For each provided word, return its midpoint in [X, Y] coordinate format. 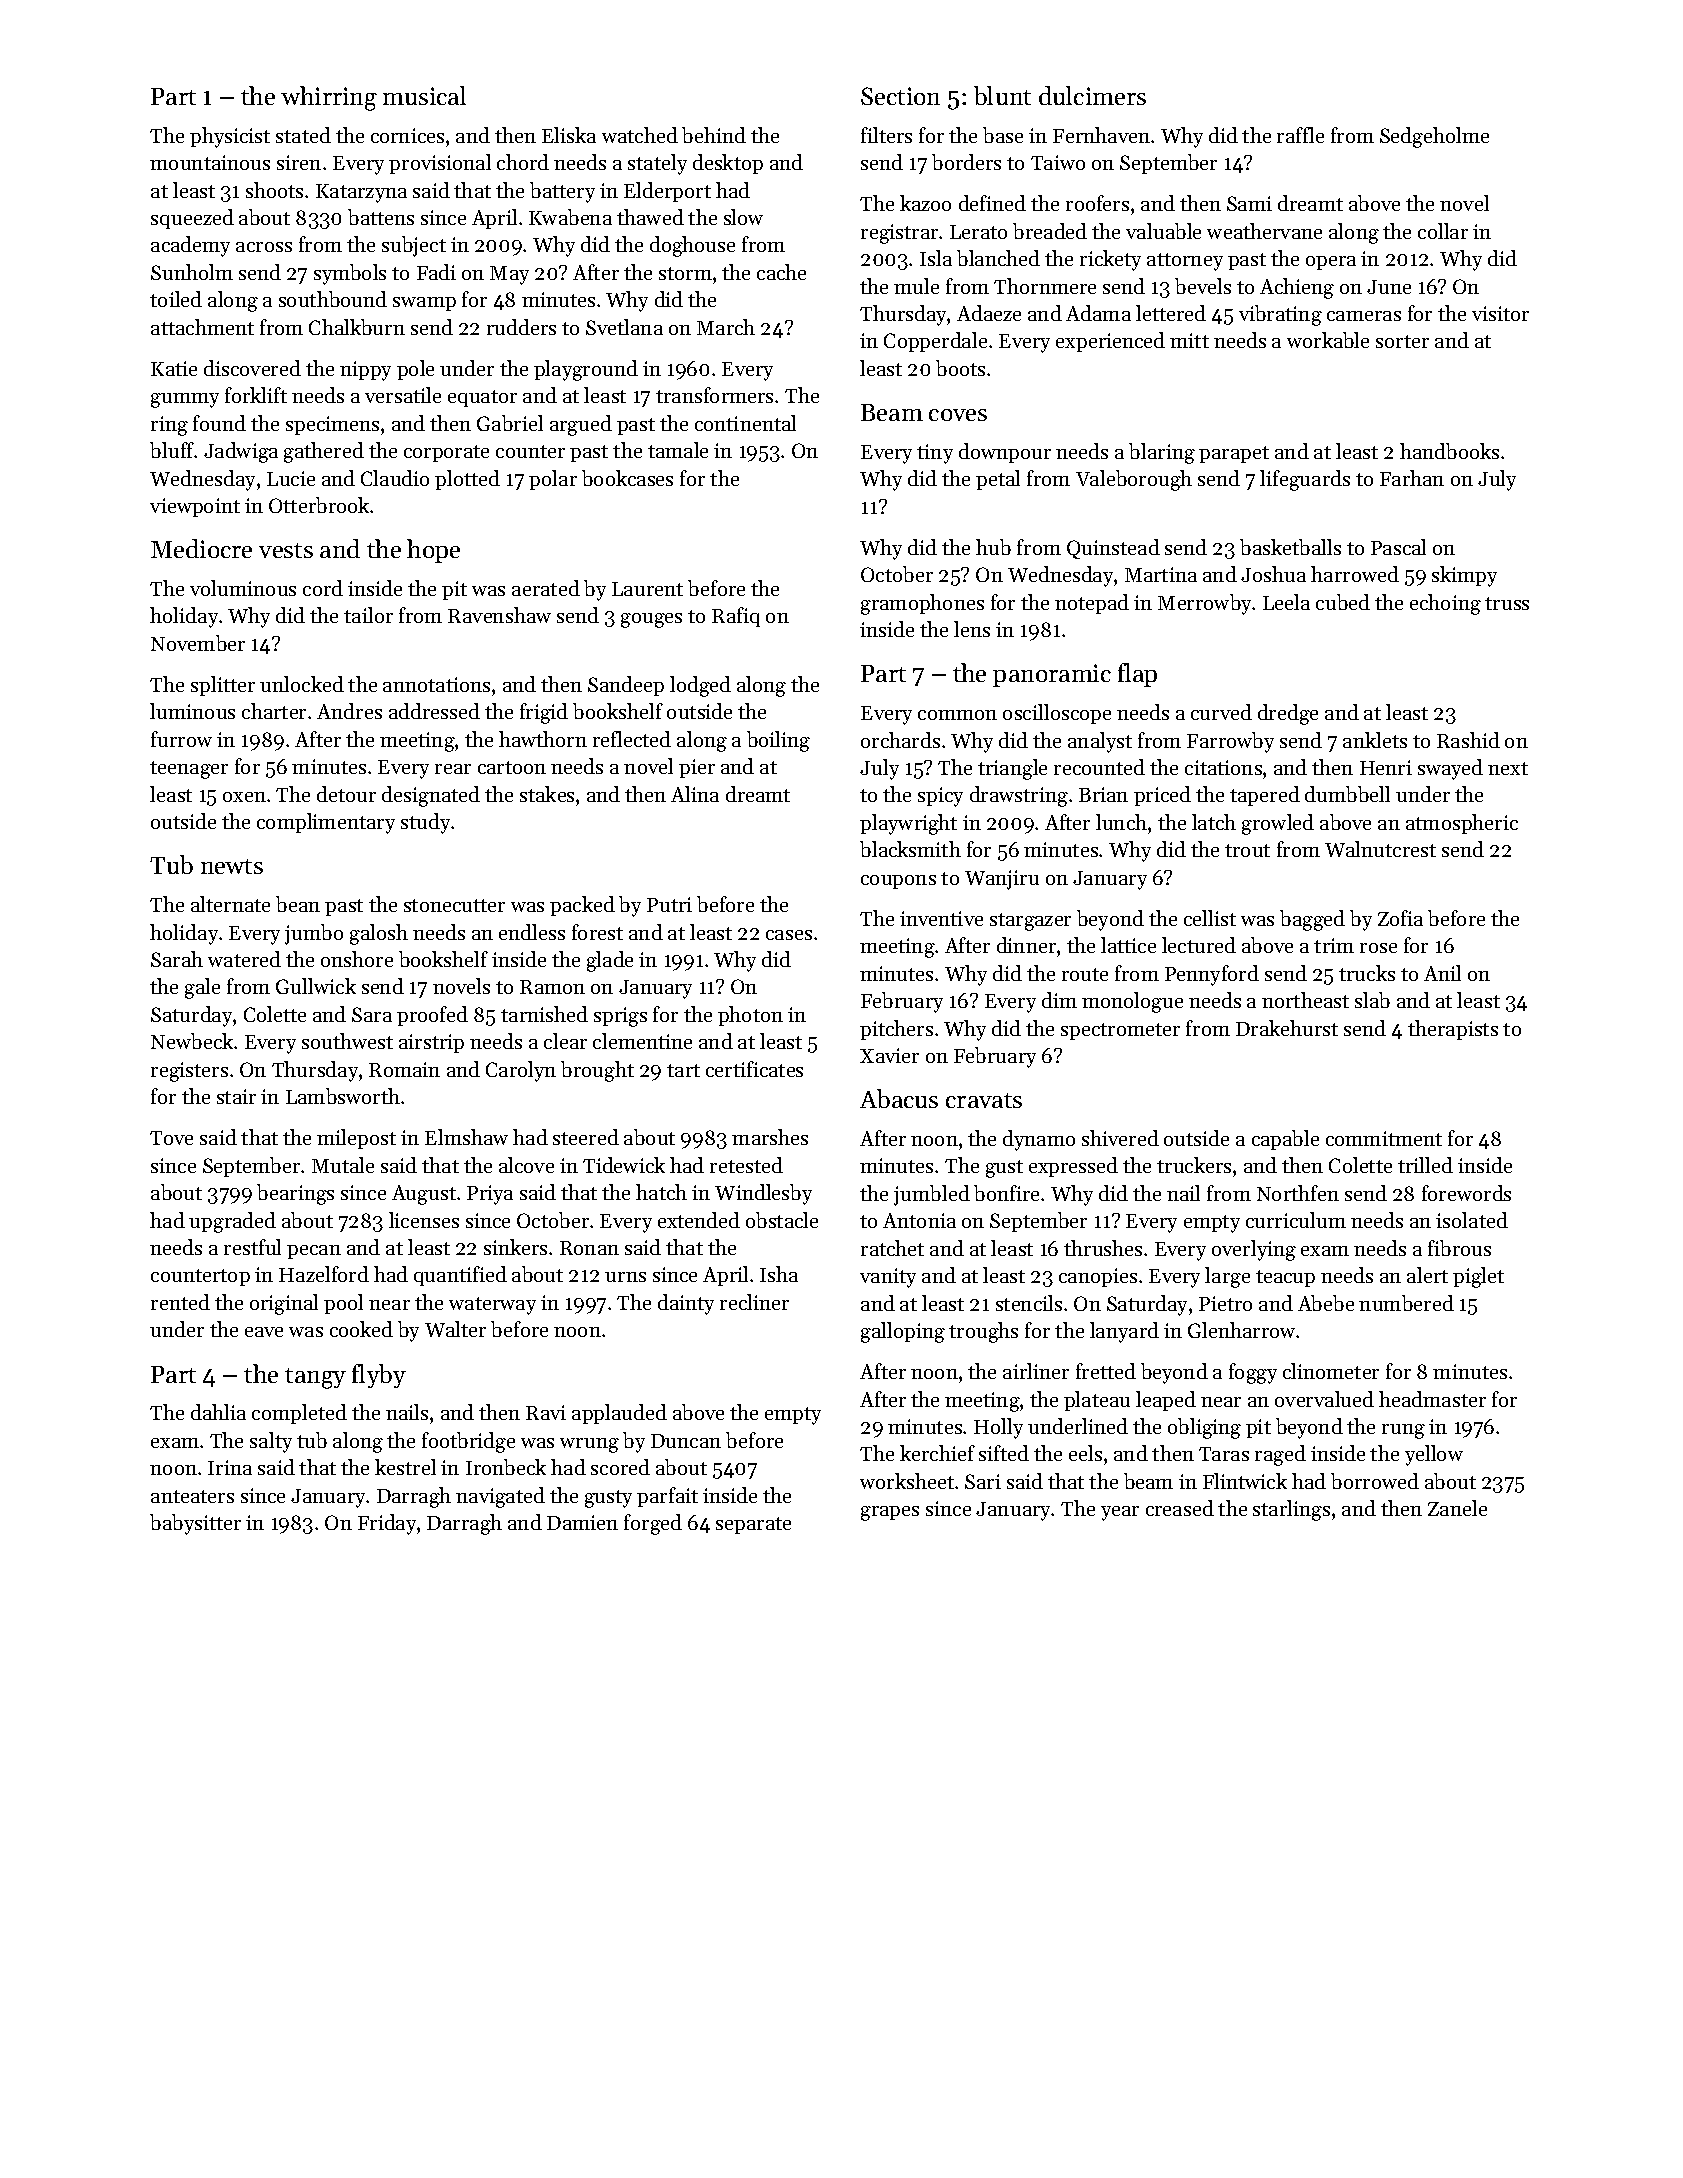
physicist [230, 137]
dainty [686, 1304]
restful [252, 1247]
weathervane [1264, 231]
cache [781, 272]
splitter [223, 686]
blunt [1002, 95]
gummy [185, 400]
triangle [1012, 769]
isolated [1472, 1220]
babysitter [195, 1524]
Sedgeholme [1434, 137]
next [1508, 768]
